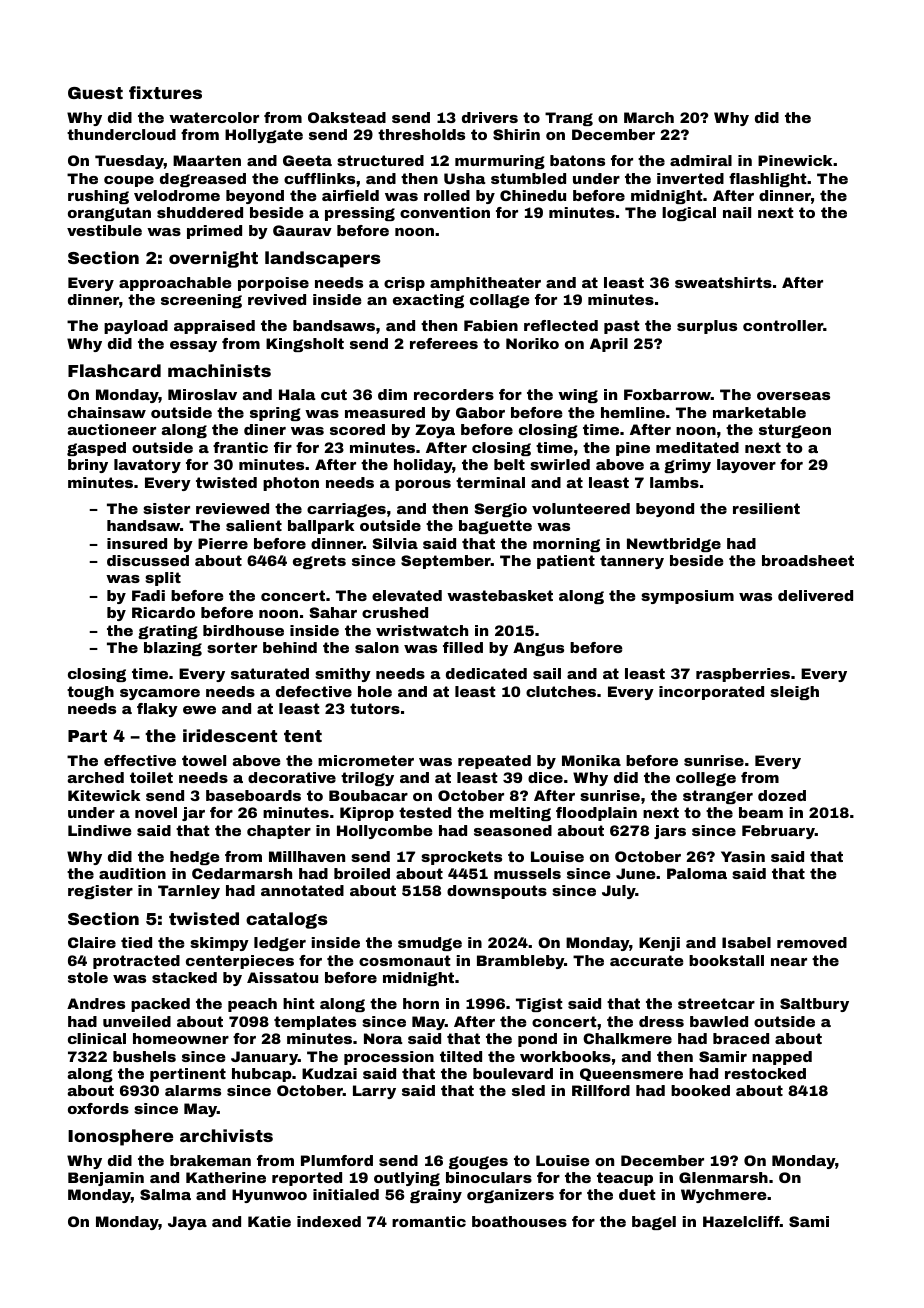 The image size is (924, 1308). What do you see at coordinates (165, 92) in the screenshot?
I see `fixtures` at bounding box center [165, 92].
